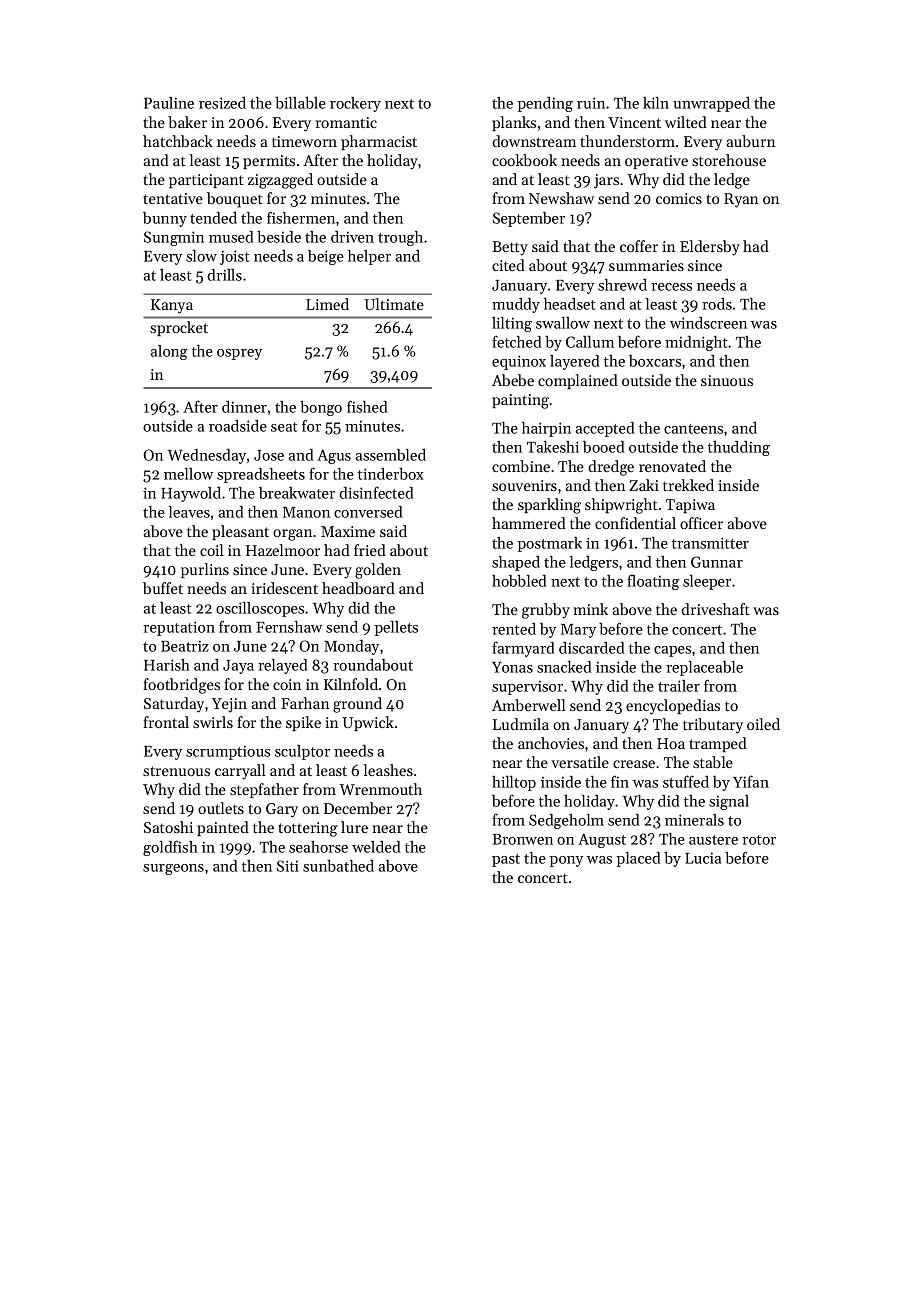 This screenshot has width=924, height=1311. I want to click on billable, so click(300, 103).
